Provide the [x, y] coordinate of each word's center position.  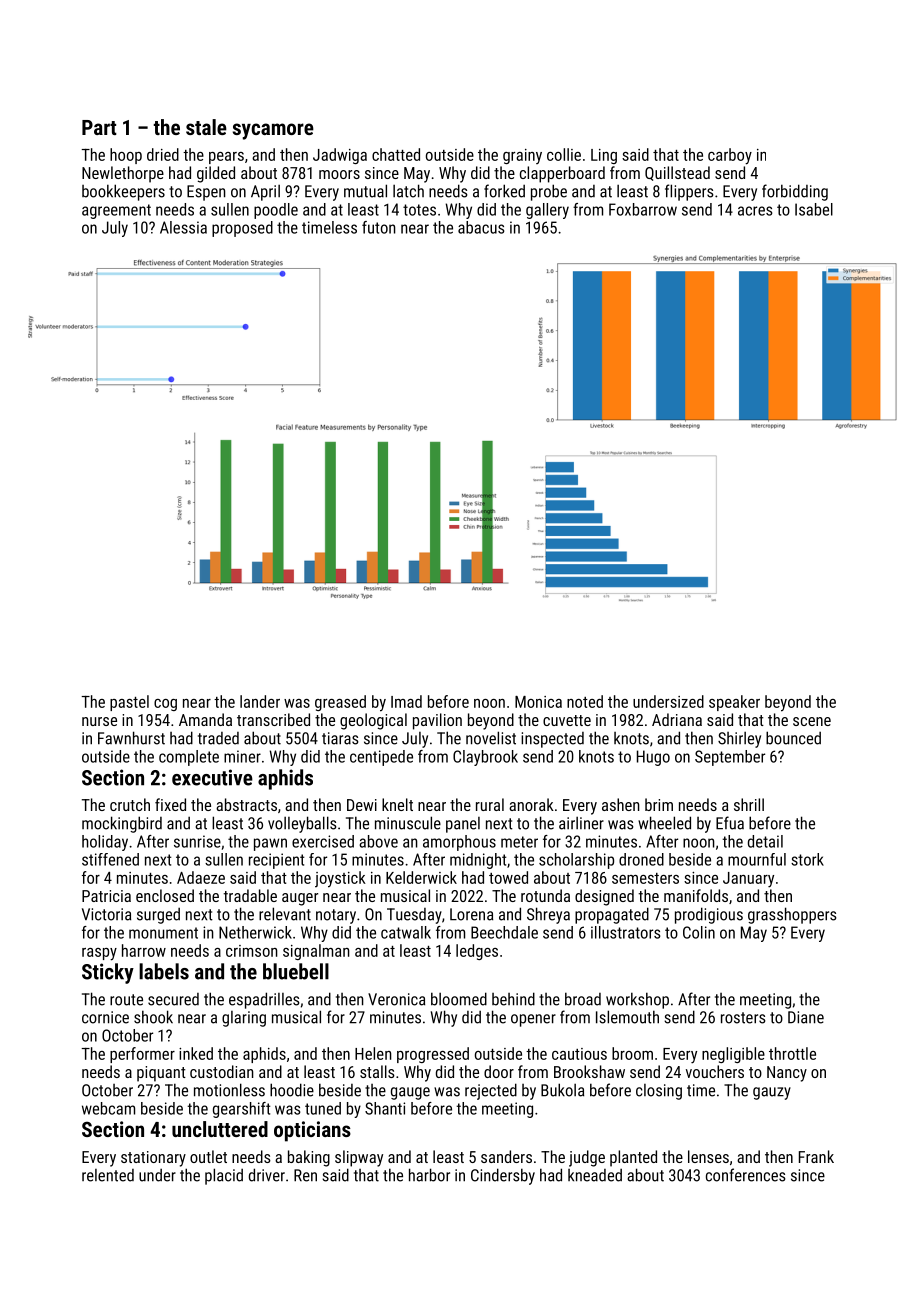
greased [340, 703]
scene [812, 721]
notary [336, 916]
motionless [229, 1090]
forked [504, 191]
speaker [734, 703]
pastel [129, 703]
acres [755, 211]
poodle [276, 211]
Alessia [183, 227]
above [378, 841]
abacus [481, 227]
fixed [170, 804]
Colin [699, 932]
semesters [645, 878]
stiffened [110, 859]
